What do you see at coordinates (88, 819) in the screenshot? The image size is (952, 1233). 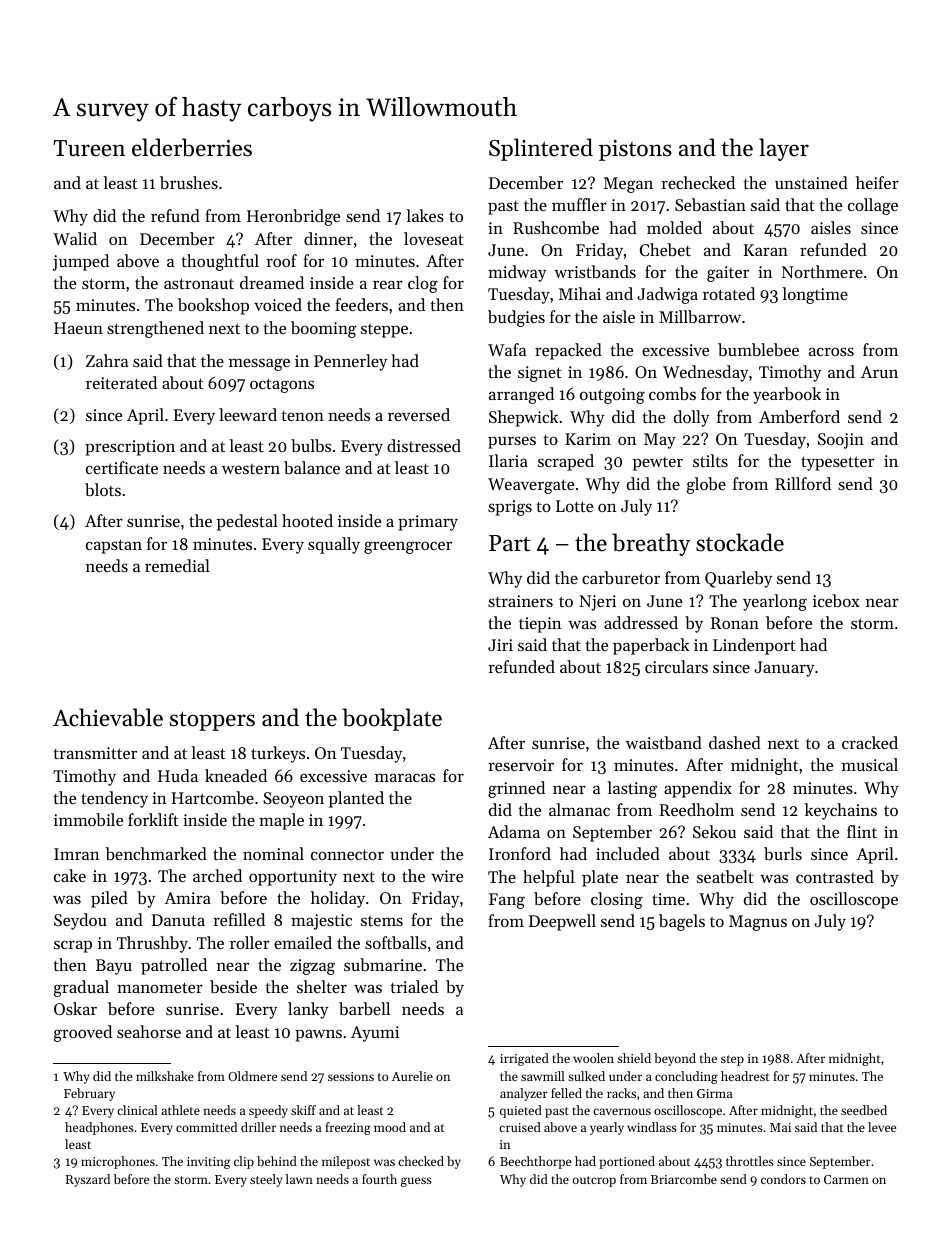 I see `immobile` at bounding box center [88, 819].
